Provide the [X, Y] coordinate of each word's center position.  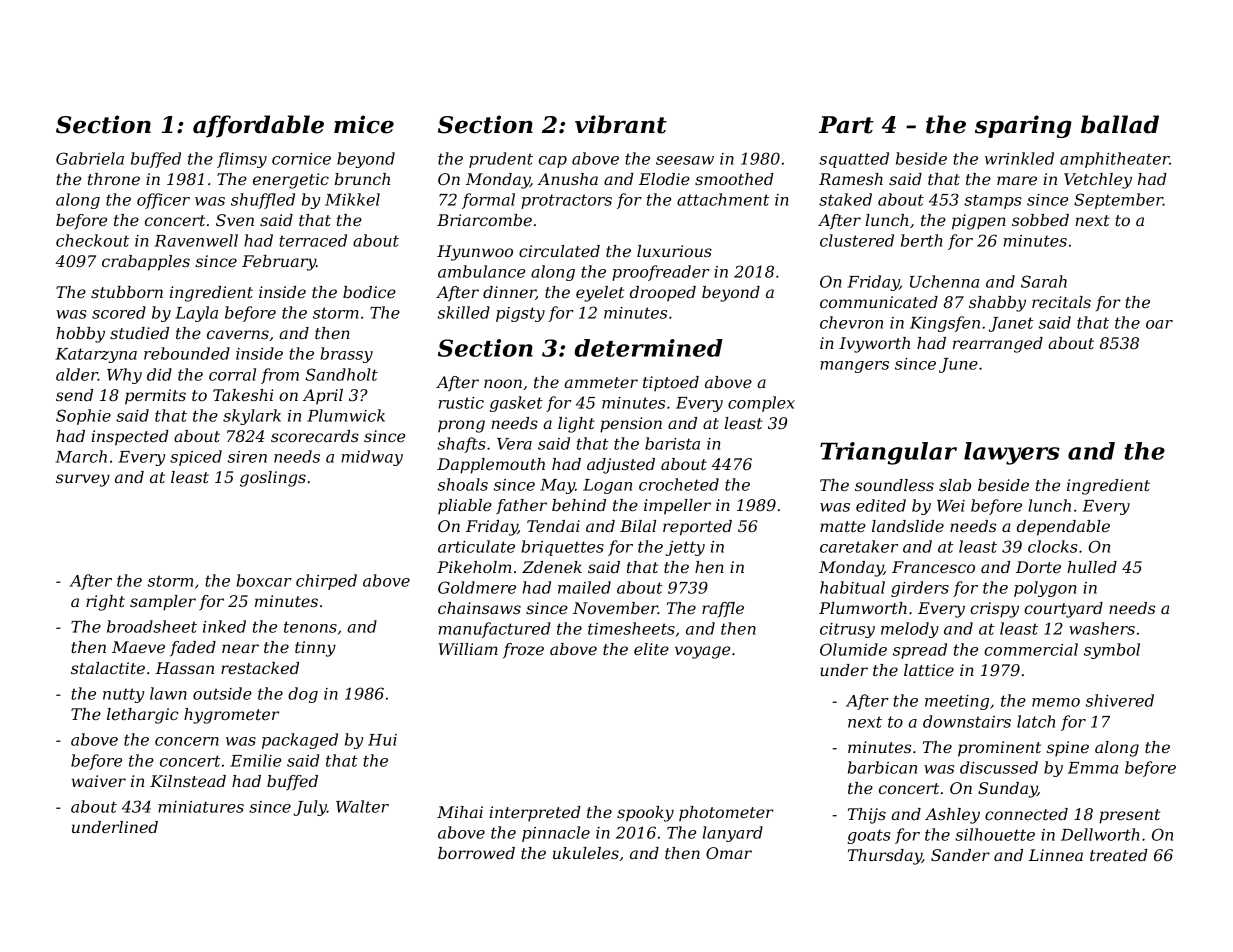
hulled [1092, 567]
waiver [99, 781]
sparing [1023, 126]
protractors [566, 201]
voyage [702, 652]
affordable [258, 126]
